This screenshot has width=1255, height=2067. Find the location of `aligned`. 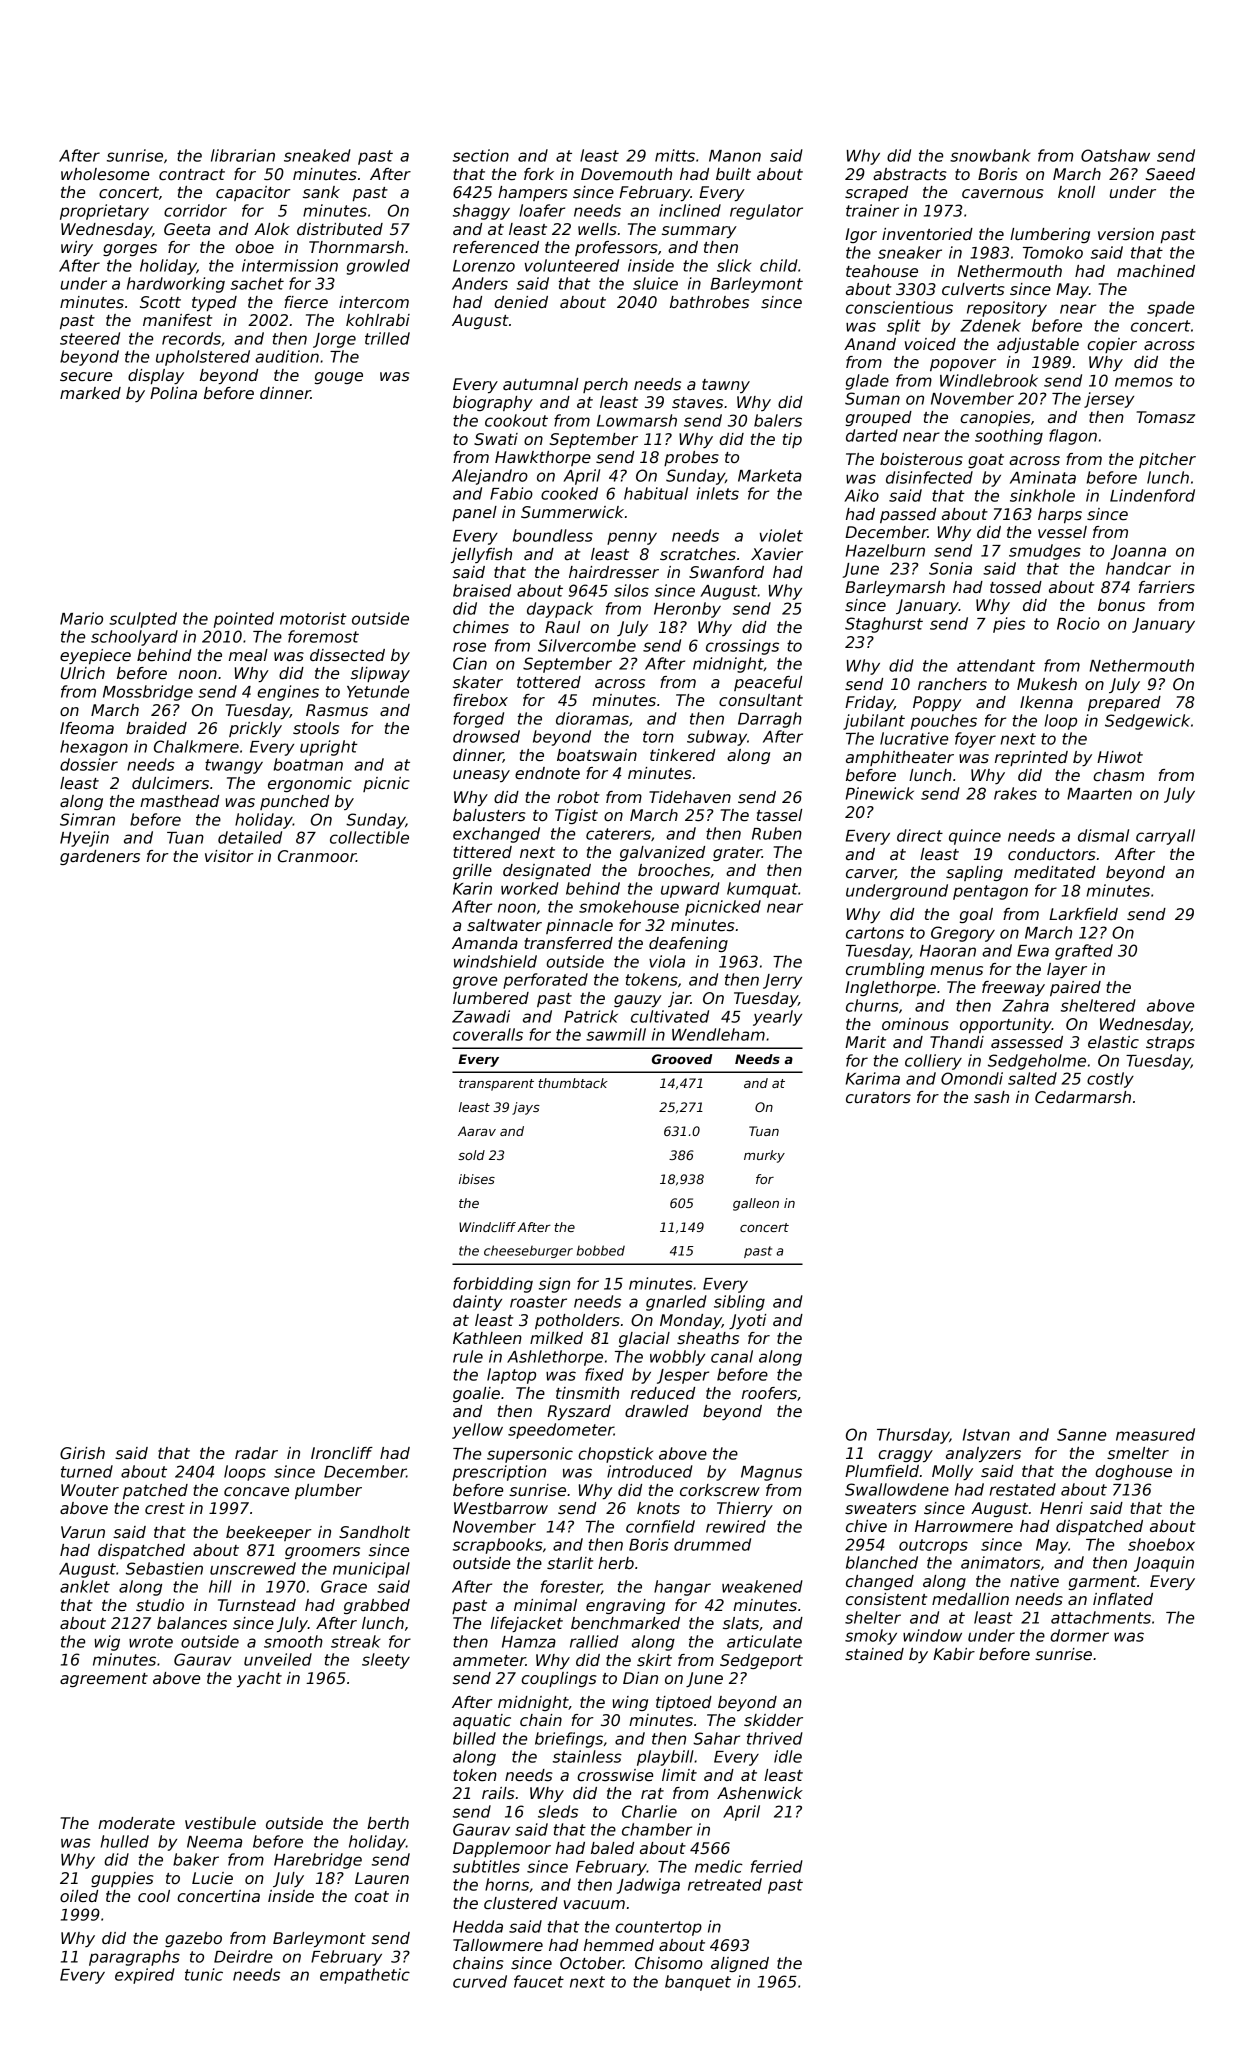

aligned is located at coordinates (740, 1964).
